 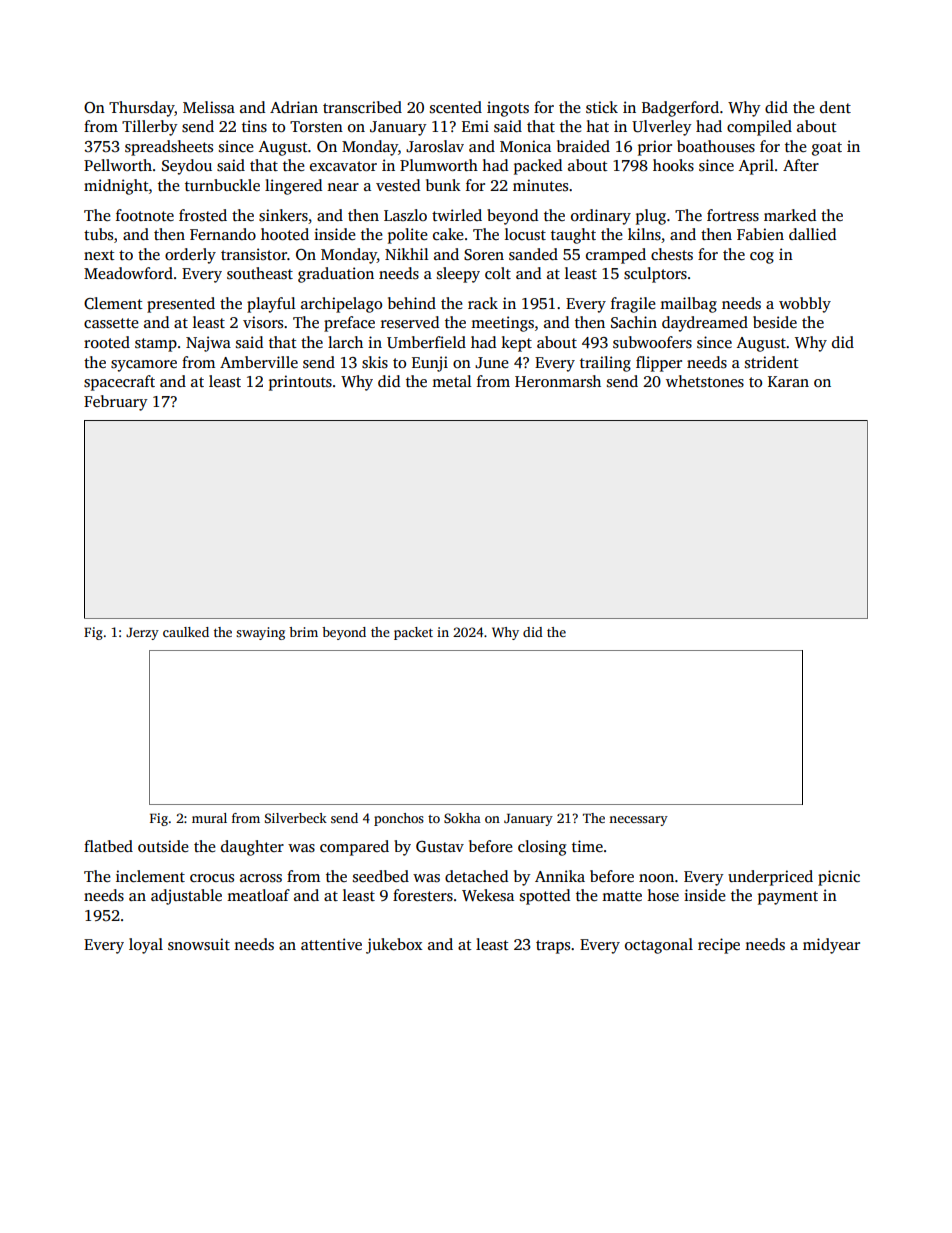 I want to click on Sokha, so click(x=462, y=818).
